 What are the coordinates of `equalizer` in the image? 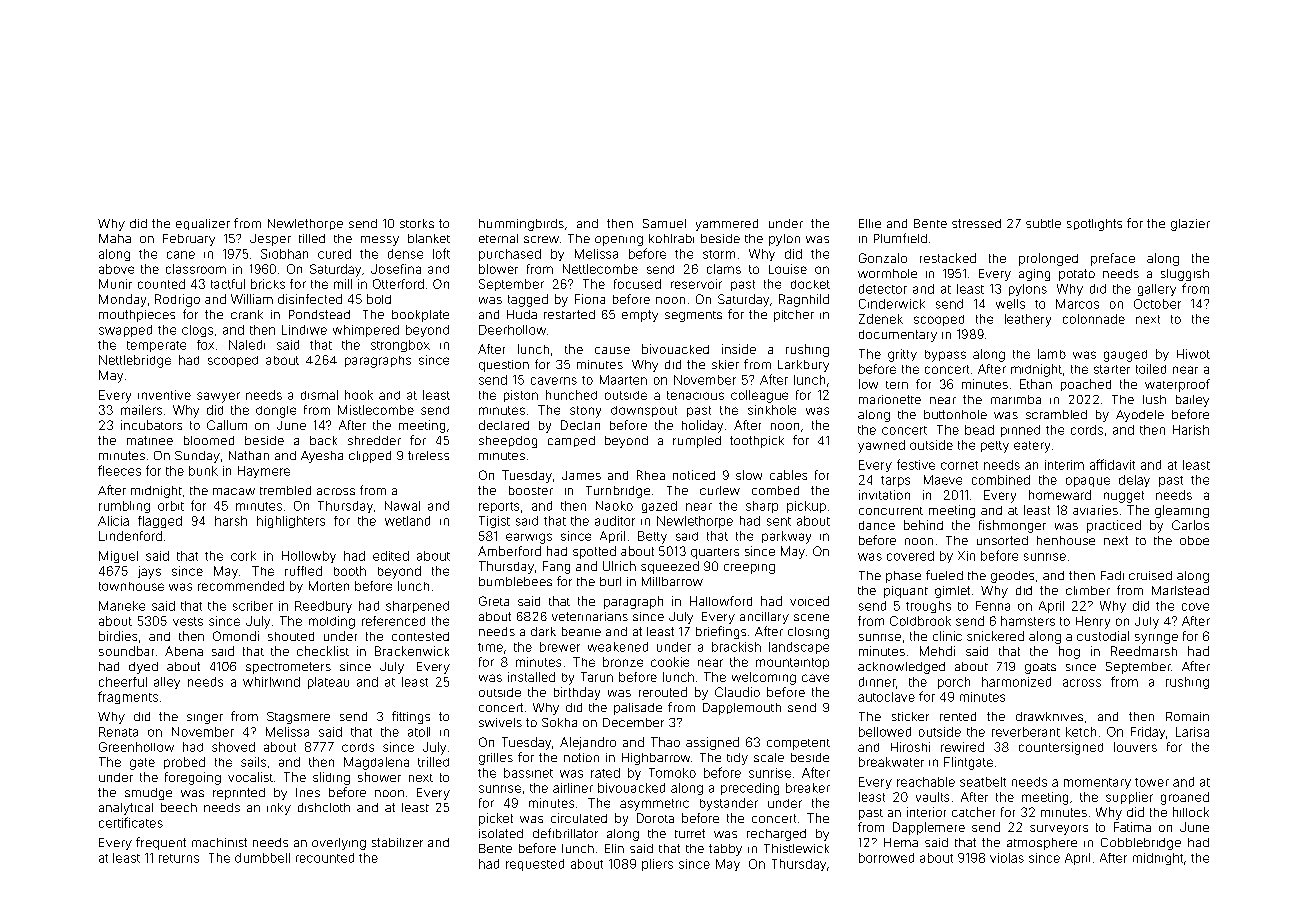 It's located at (203, 224).
